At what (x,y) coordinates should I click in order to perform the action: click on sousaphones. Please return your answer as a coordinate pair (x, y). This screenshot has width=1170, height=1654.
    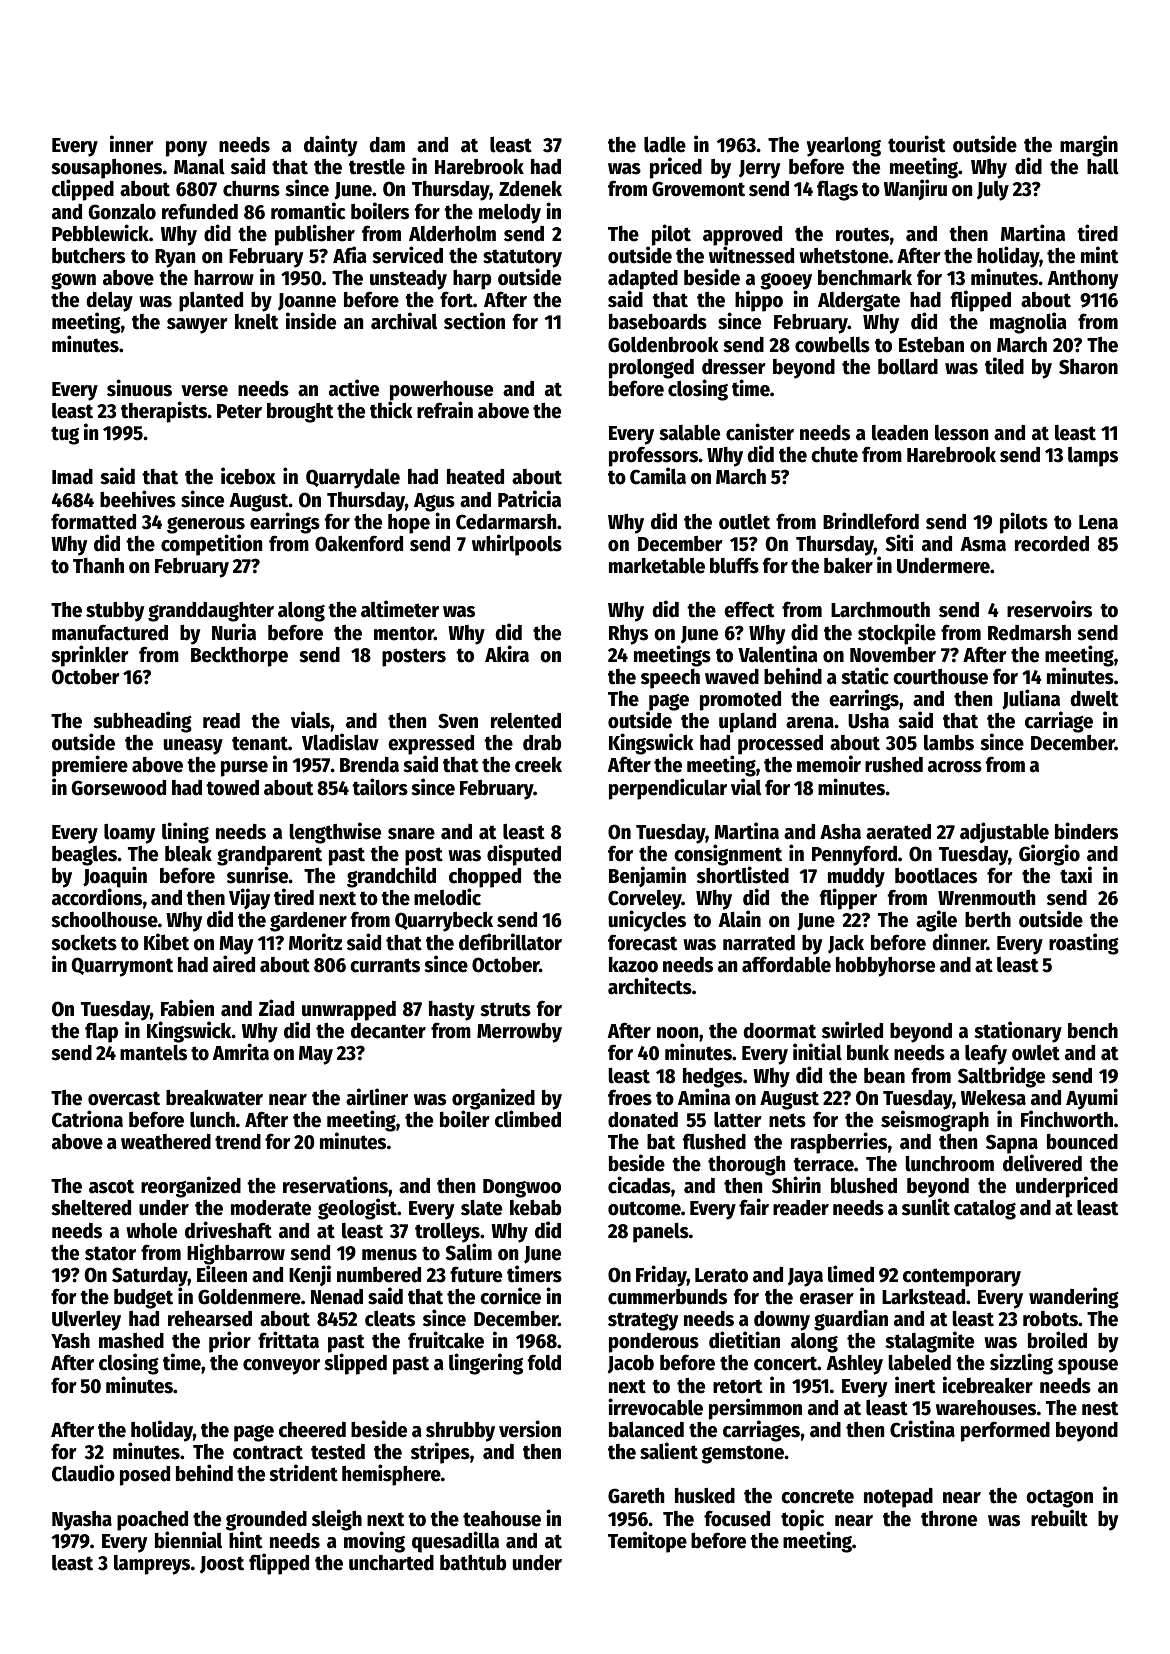
    Looking at the image, I should click on (106, 169).
